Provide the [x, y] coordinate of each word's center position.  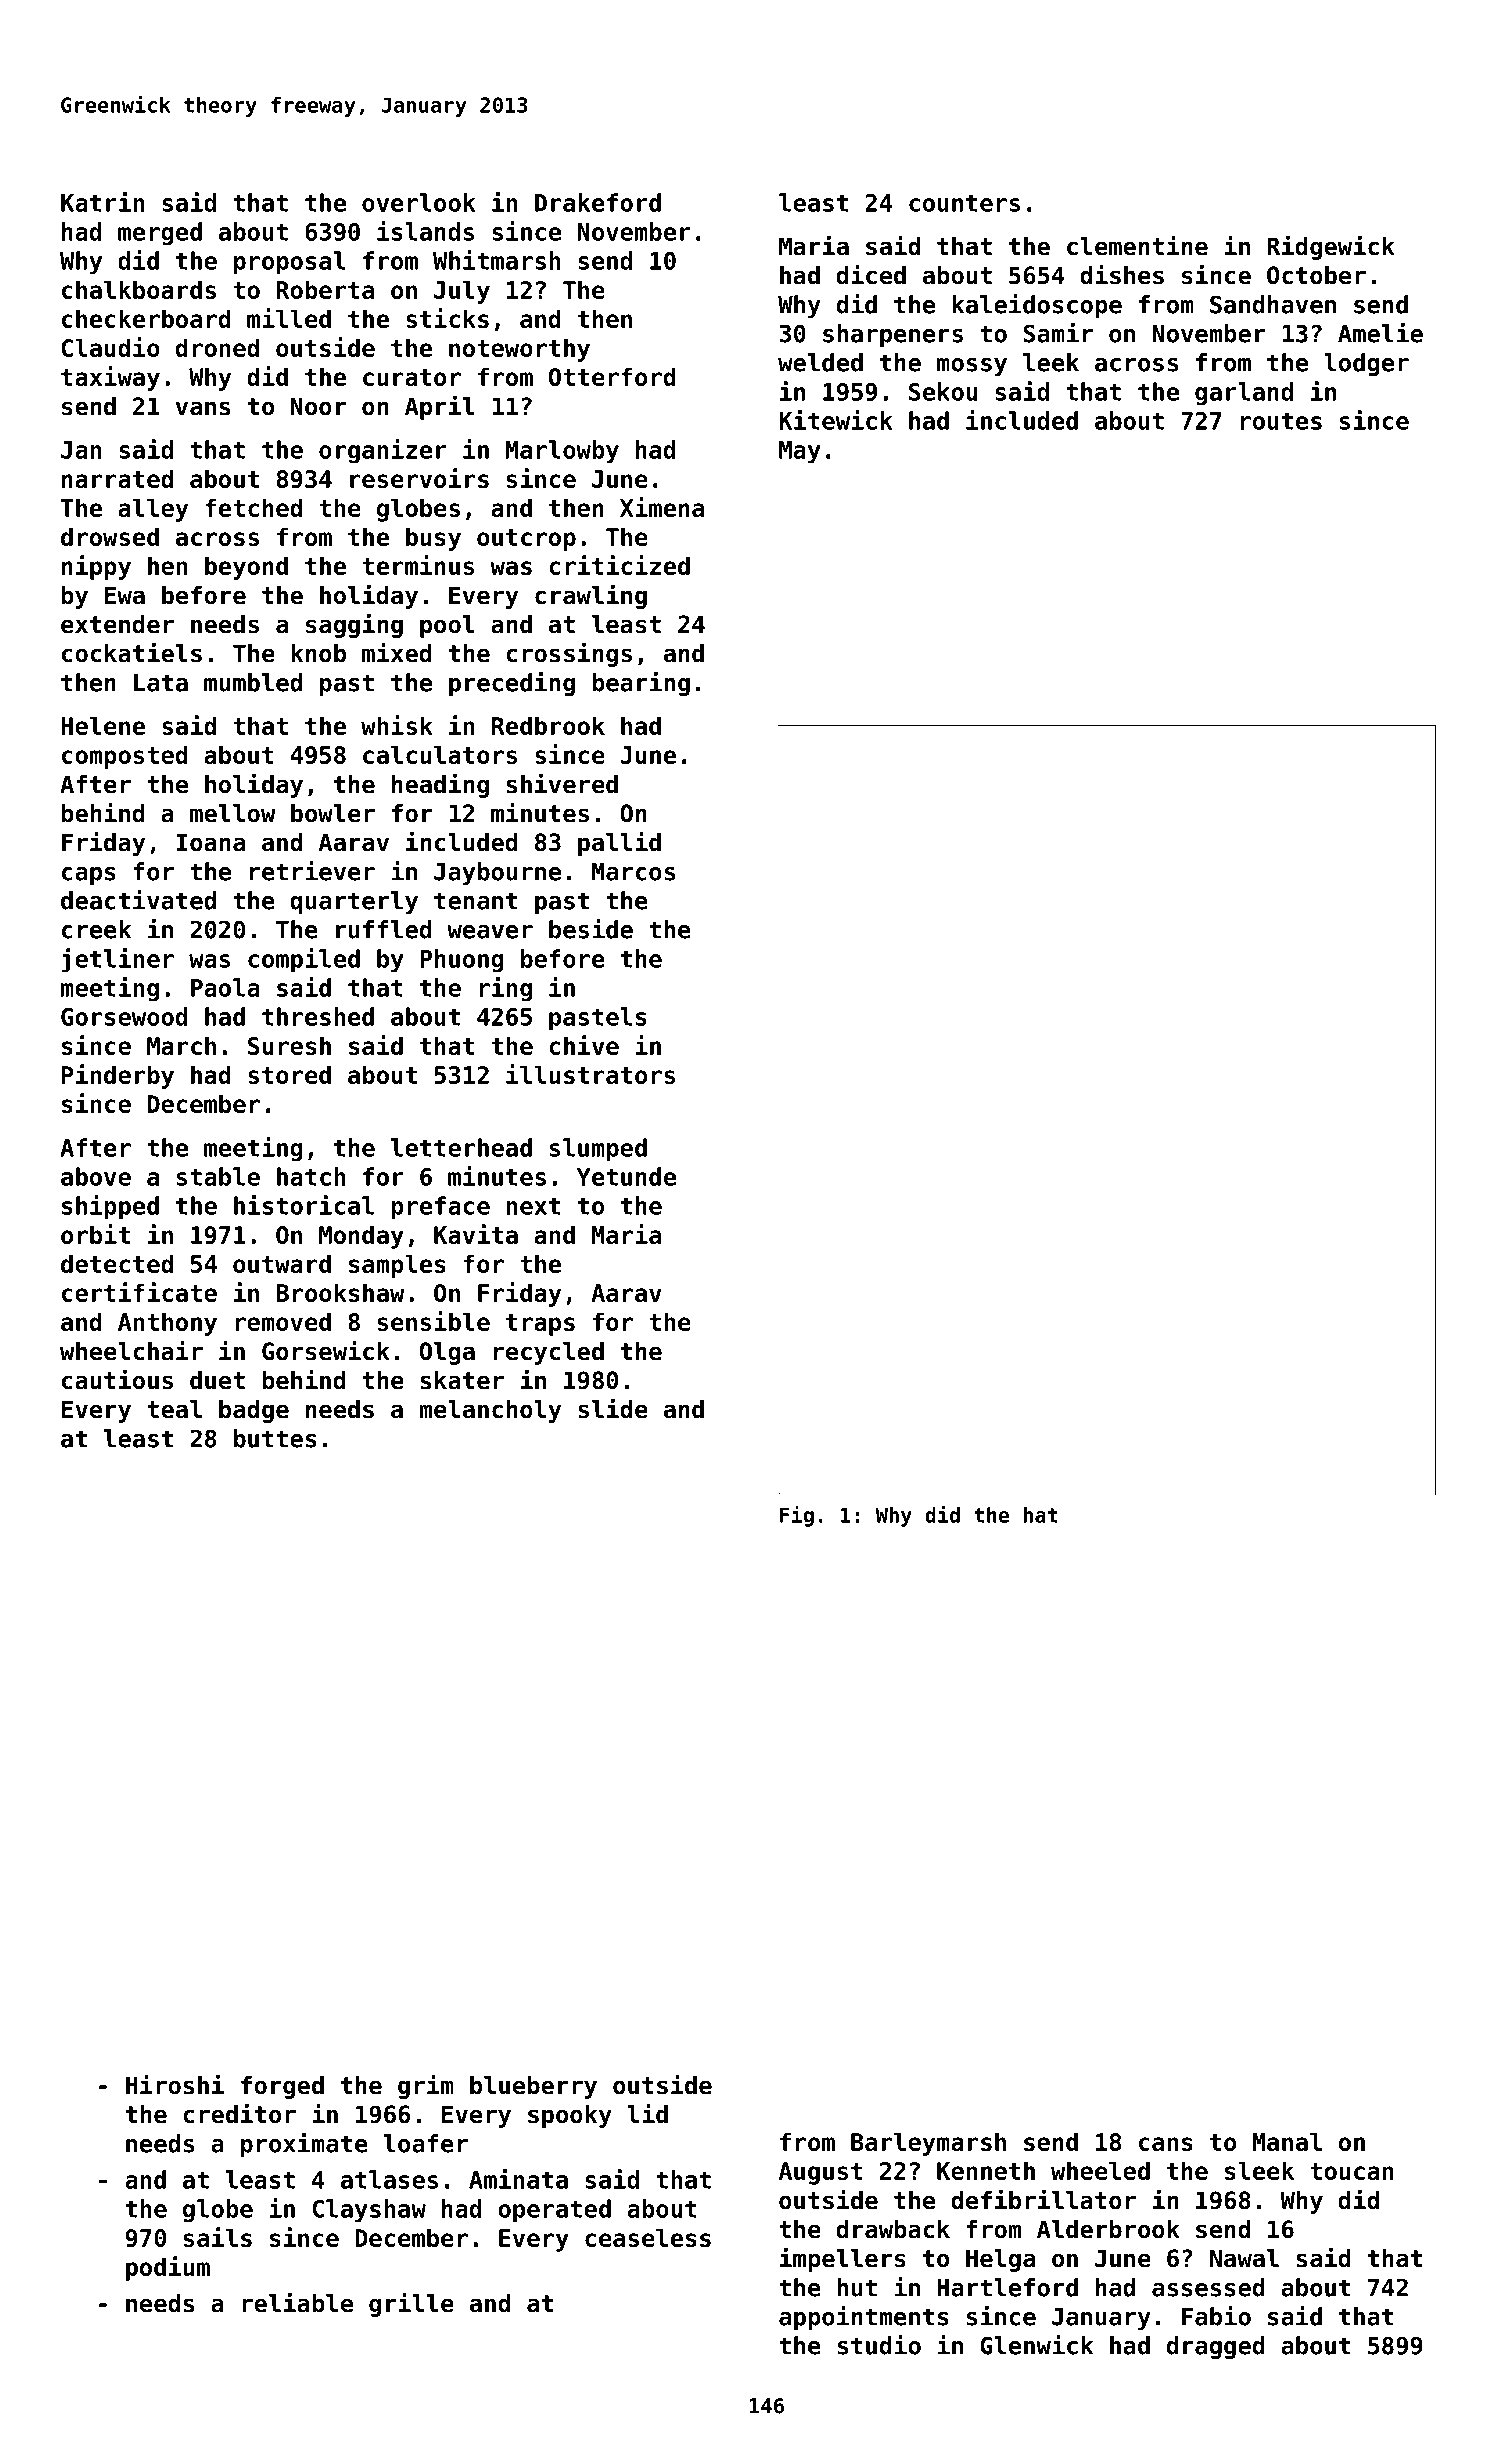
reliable [297, 2302]
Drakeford [598, 202]
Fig [797, 1516]
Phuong [462, 961]
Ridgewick [1331, 247]
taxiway [110, 378]
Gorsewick [326, 1350]
